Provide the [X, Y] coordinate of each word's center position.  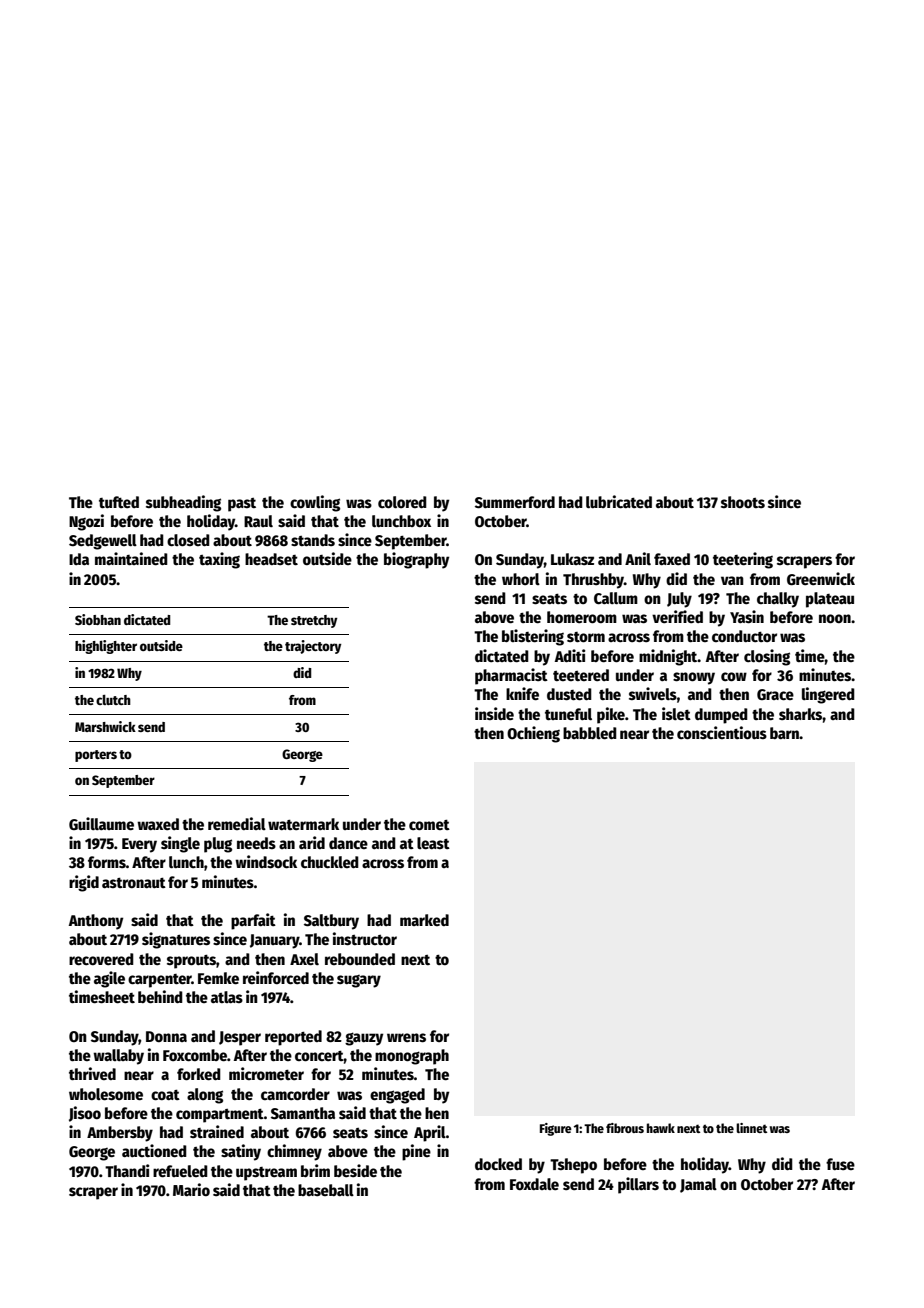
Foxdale [534, 1184]
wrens [406, 1038]
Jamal [698, 1185]
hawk [661, 1128]
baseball [326, 1190]
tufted [119, 502]
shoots [743, 502]
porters [96, 756]
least [433, 843]
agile [109, 979]
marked [424, 920]
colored [402, 502]
